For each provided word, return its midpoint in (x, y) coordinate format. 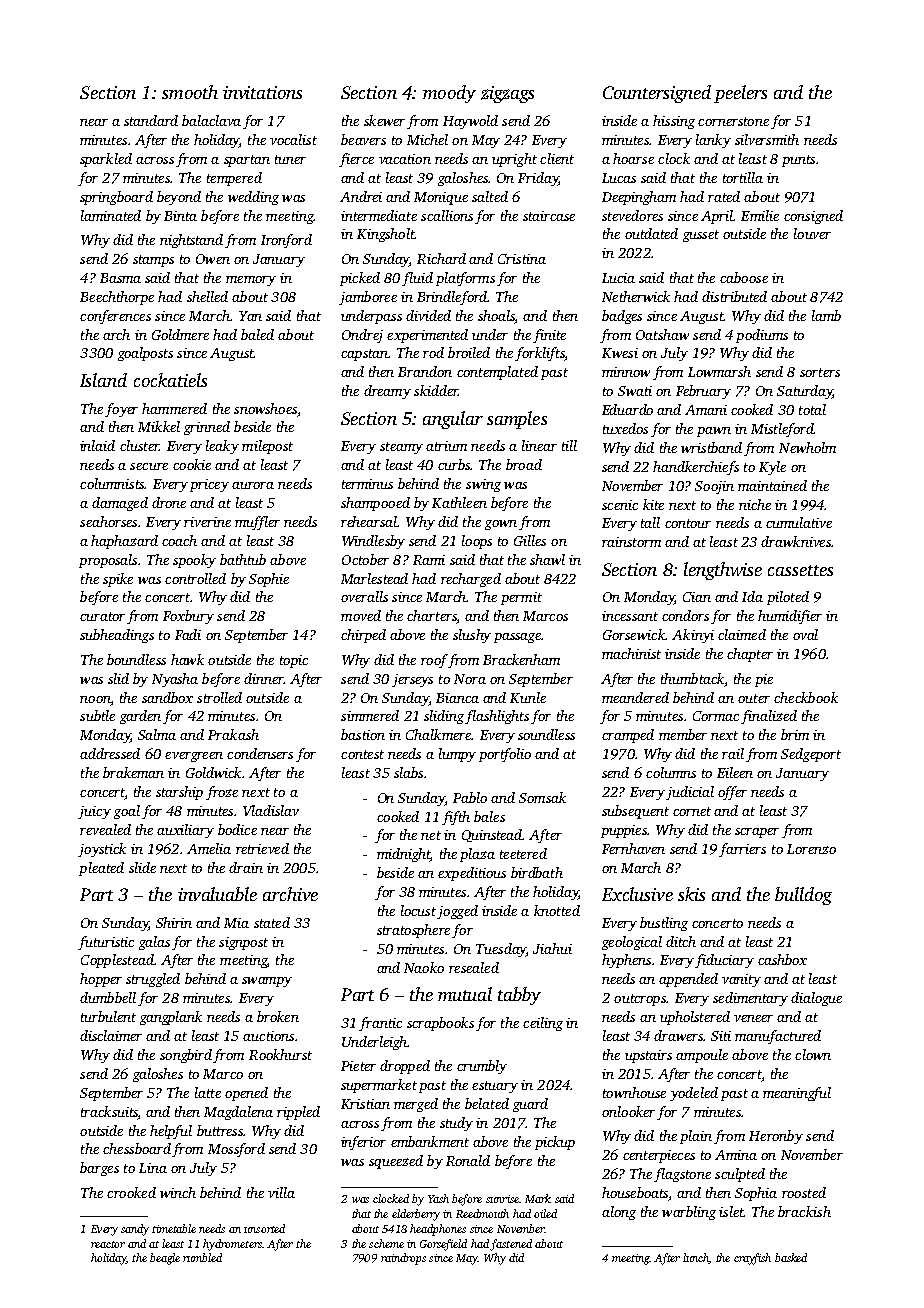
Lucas (619, 178)
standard (151, 120)
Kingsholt (385, 235)
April (717, 217)
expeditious (472, 874)
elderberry (416, 1215)
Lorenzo (811, 849)
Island (103, 380)
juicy (94, 812)
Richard (441, 258)
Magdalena (238, 1113)
